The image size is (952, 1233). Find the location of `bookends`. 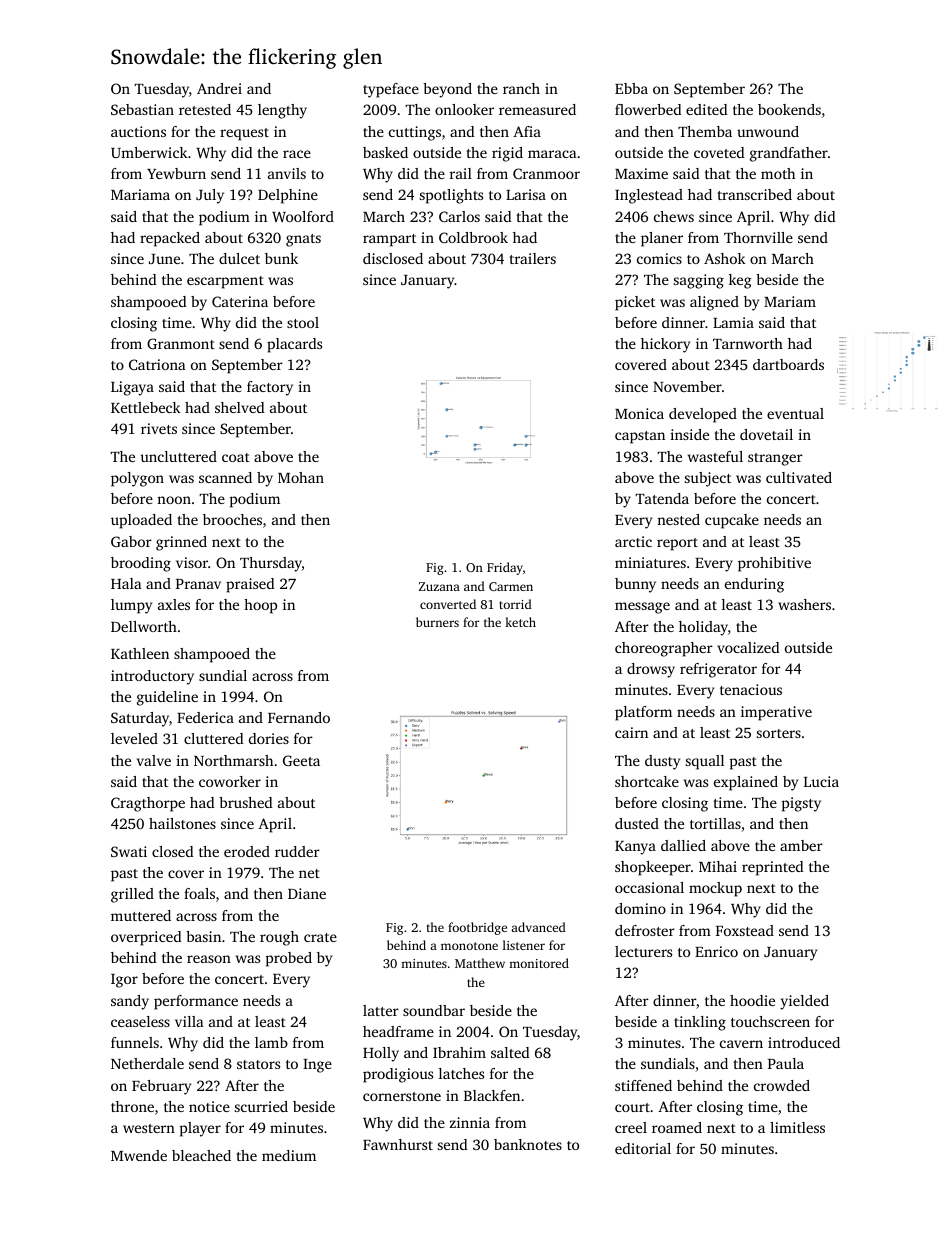

bookends is located at coordinates (789, 109).
